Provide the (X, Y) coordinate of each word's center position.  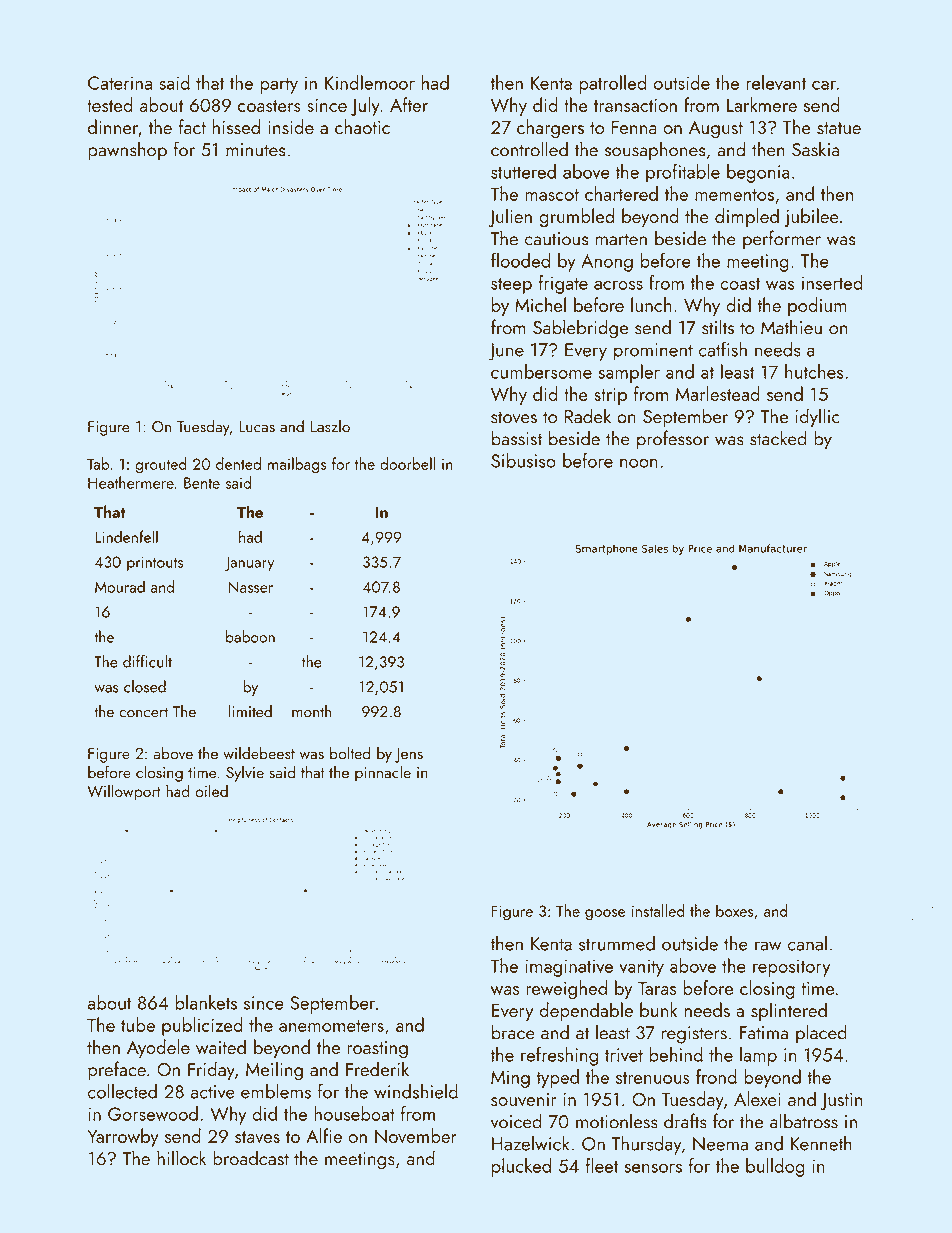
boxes (734, 910)
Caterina (120, 83)
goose (605, 915)
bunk (658, 1009)
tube (138, 1024)
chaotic (362, 126)
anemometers (331, 1026)
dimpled (747, 217)
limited (250, 711)
